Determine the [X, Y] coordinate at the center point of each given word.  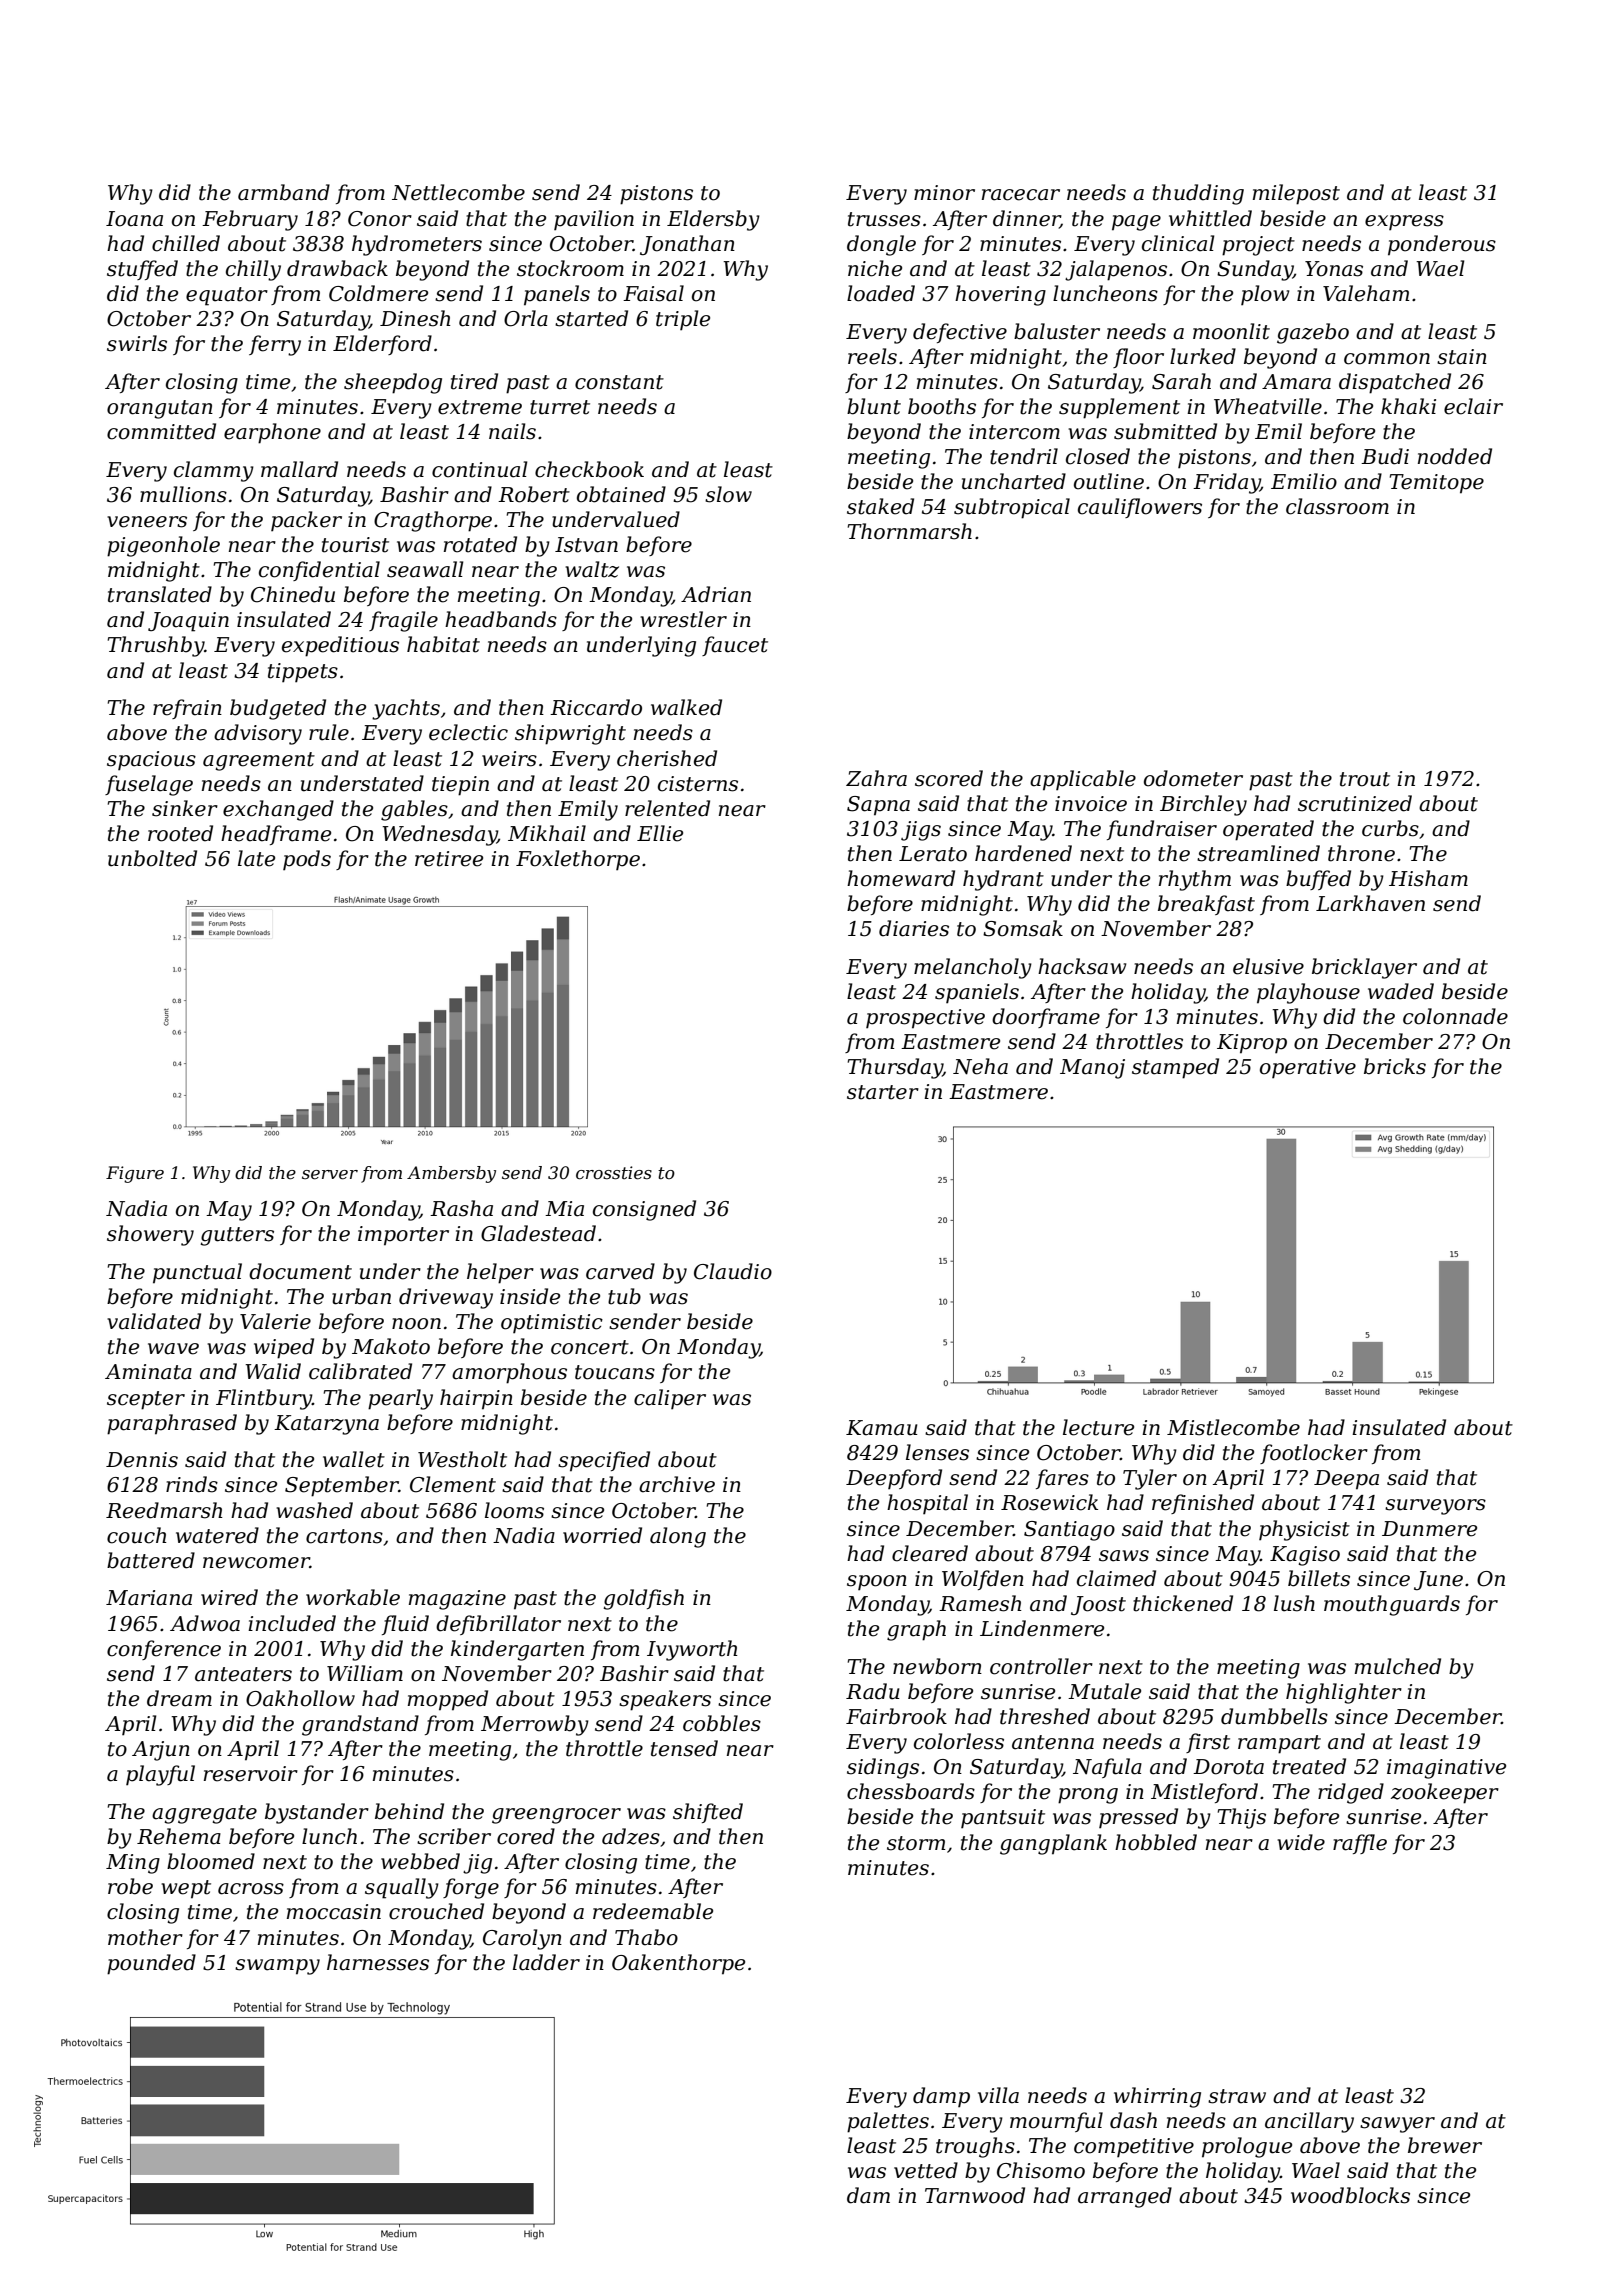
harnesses [378, 1962]
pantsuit [1003, 1819]
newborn [937, 1666]
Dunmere [1429, 1529]
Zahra [876, 778]
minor [944, 193]
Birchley [1203, 805]
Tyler [1150, 1479]
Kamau [881, 1428]
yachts [406, 709]
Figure [135, 1174]
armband [284, 192]
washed [314, 1510]
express [1404, 223]
